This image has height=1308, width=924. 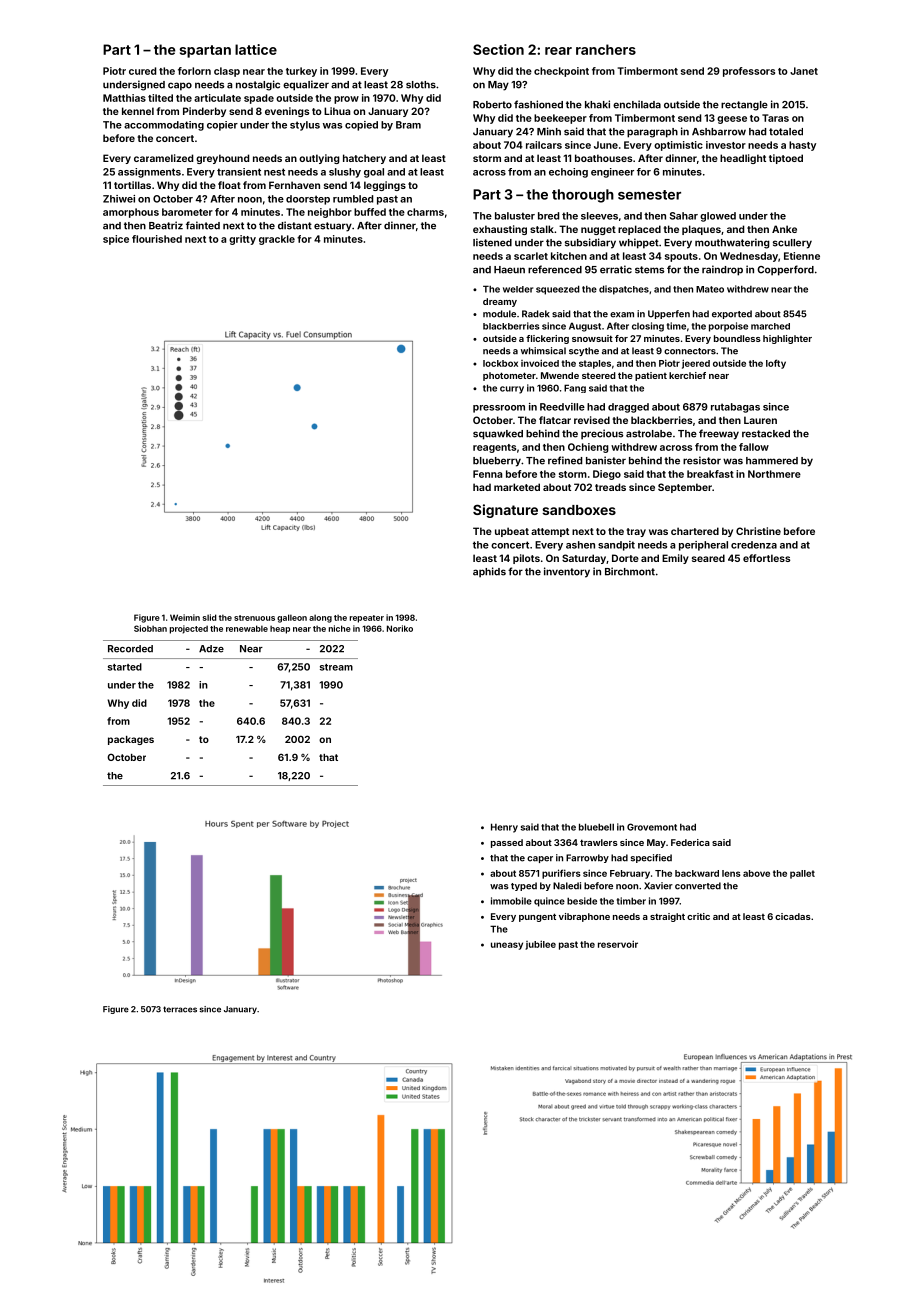 I want to click on treads, so click(x=610, y=487).
